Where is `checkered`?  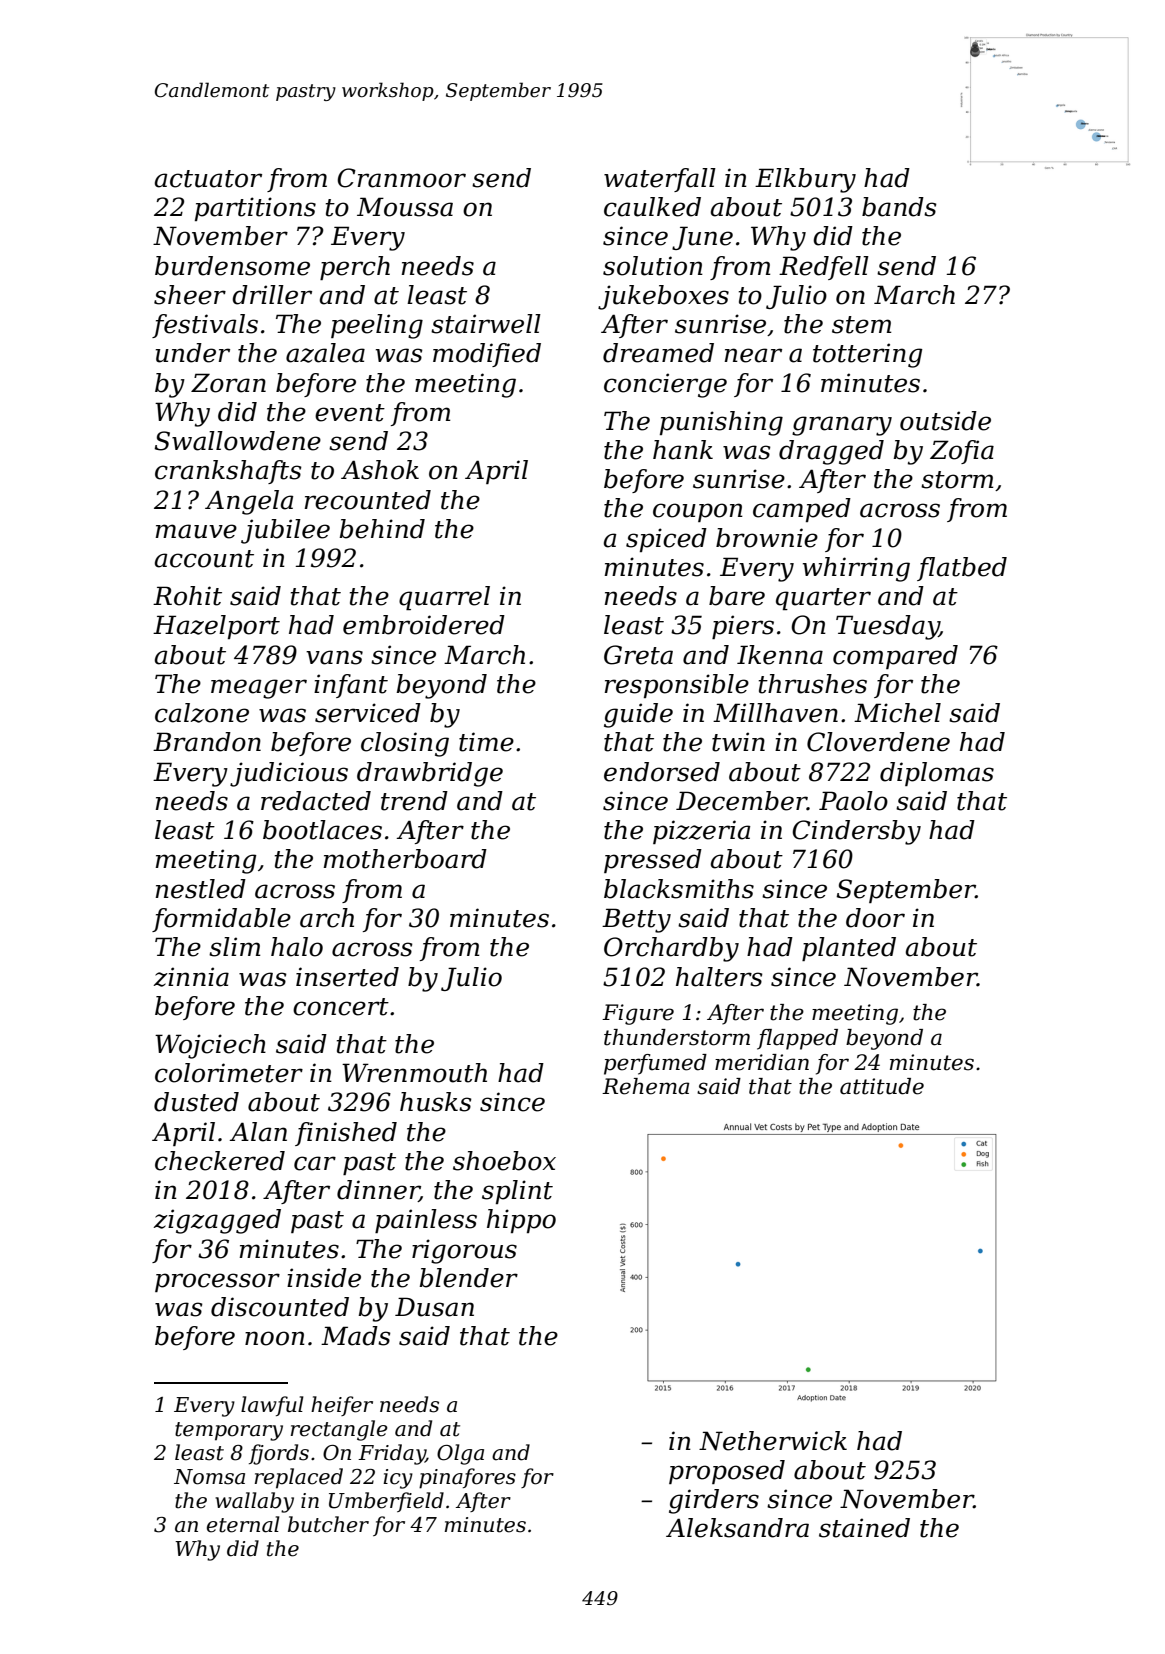
checkered is located at coordinates (220, 1161).
